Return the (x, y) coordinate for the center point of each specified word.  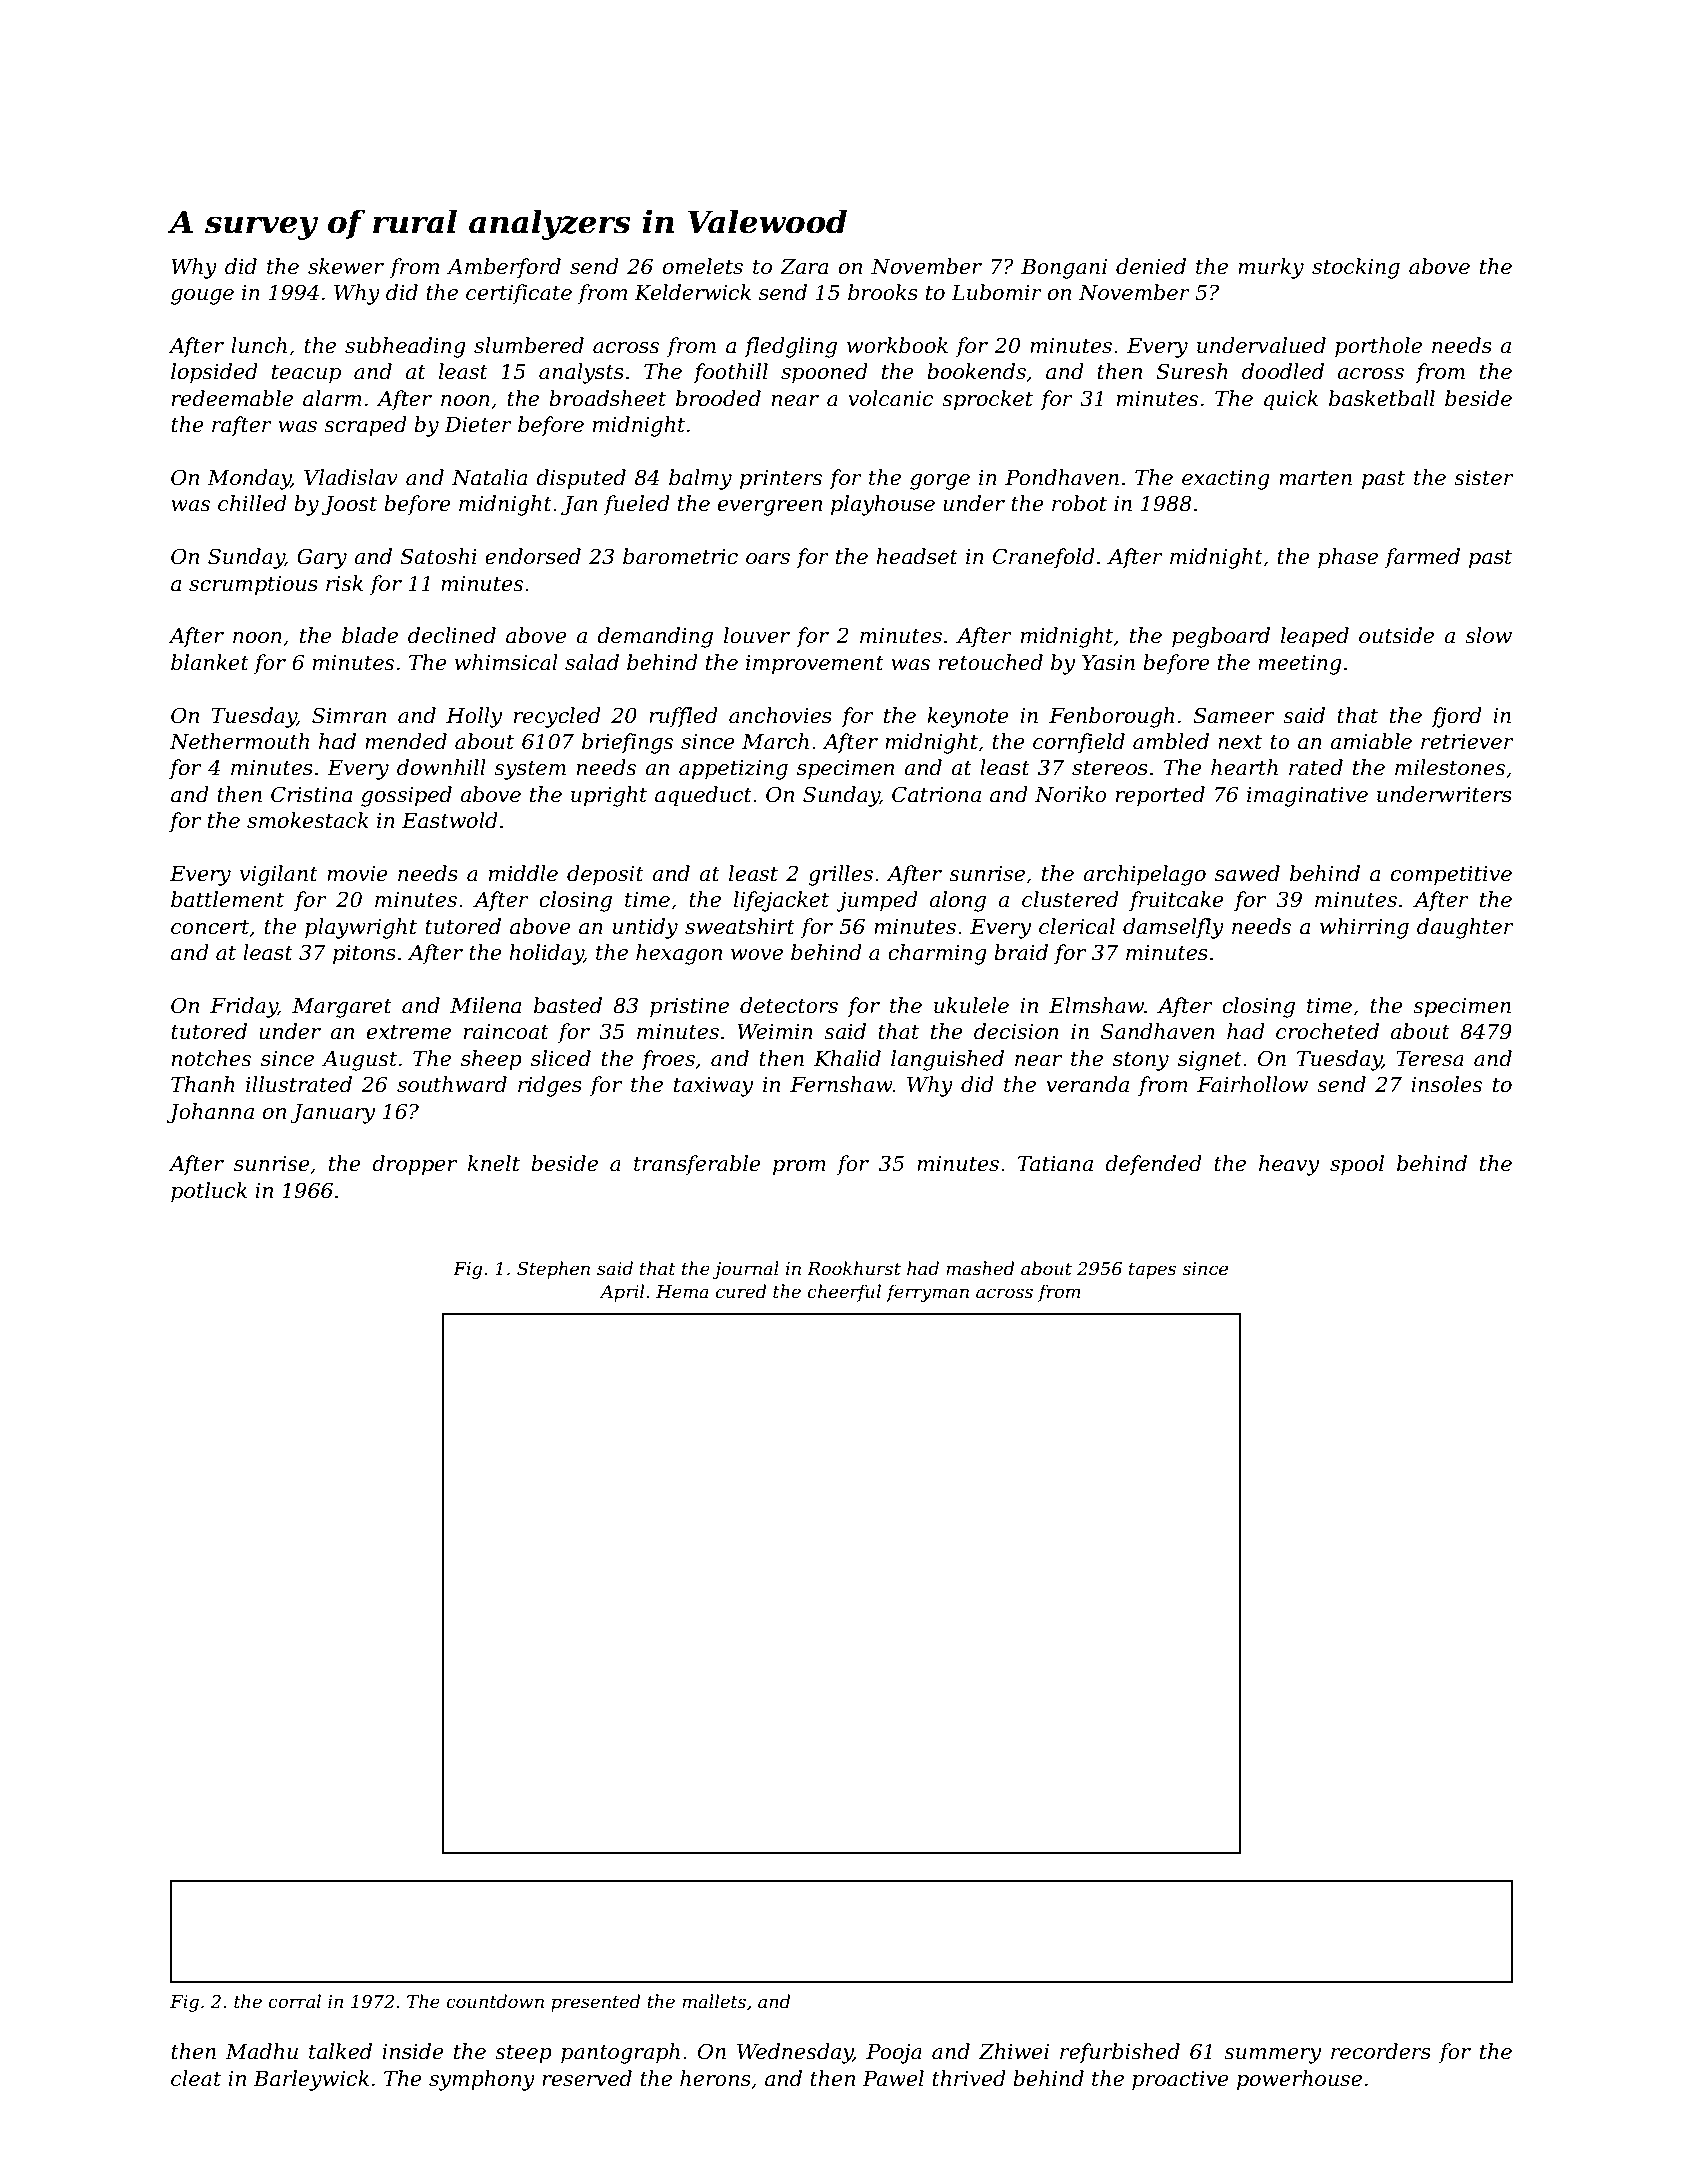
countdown (495, 2001)
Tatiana (1055, 1164)
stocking (1356, 268)
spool (1357, 1165)
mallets (714, 2001)
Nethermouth (239, 741)
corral (294, 2001)
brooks (883, 292)
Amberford (504, 268)
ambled (1171, 741)
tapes (1152, 1271)
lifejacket (781, 901)
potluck (209, 1192)
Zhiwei (1014, 2051)
